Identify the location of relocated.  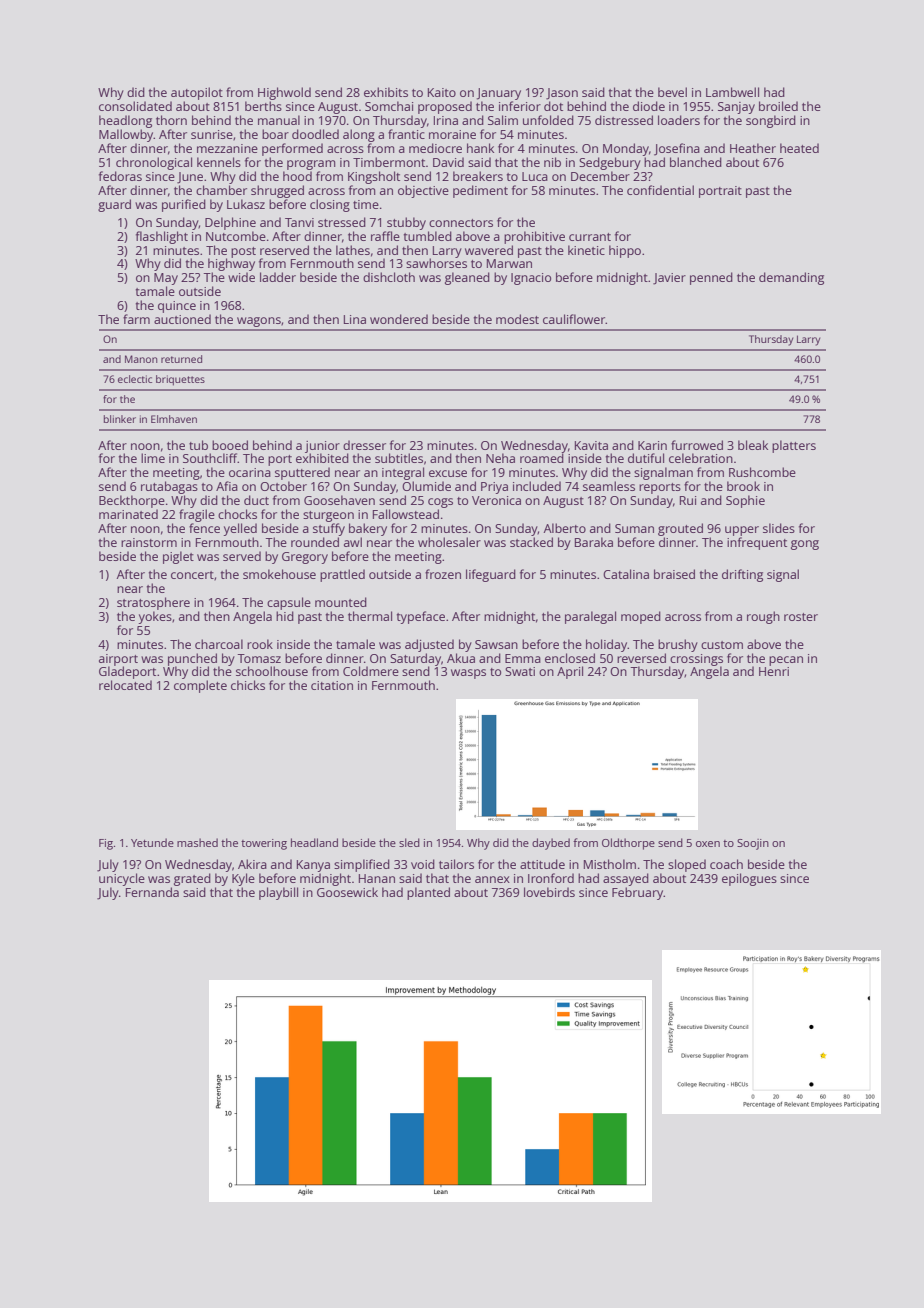
(125, 685).
